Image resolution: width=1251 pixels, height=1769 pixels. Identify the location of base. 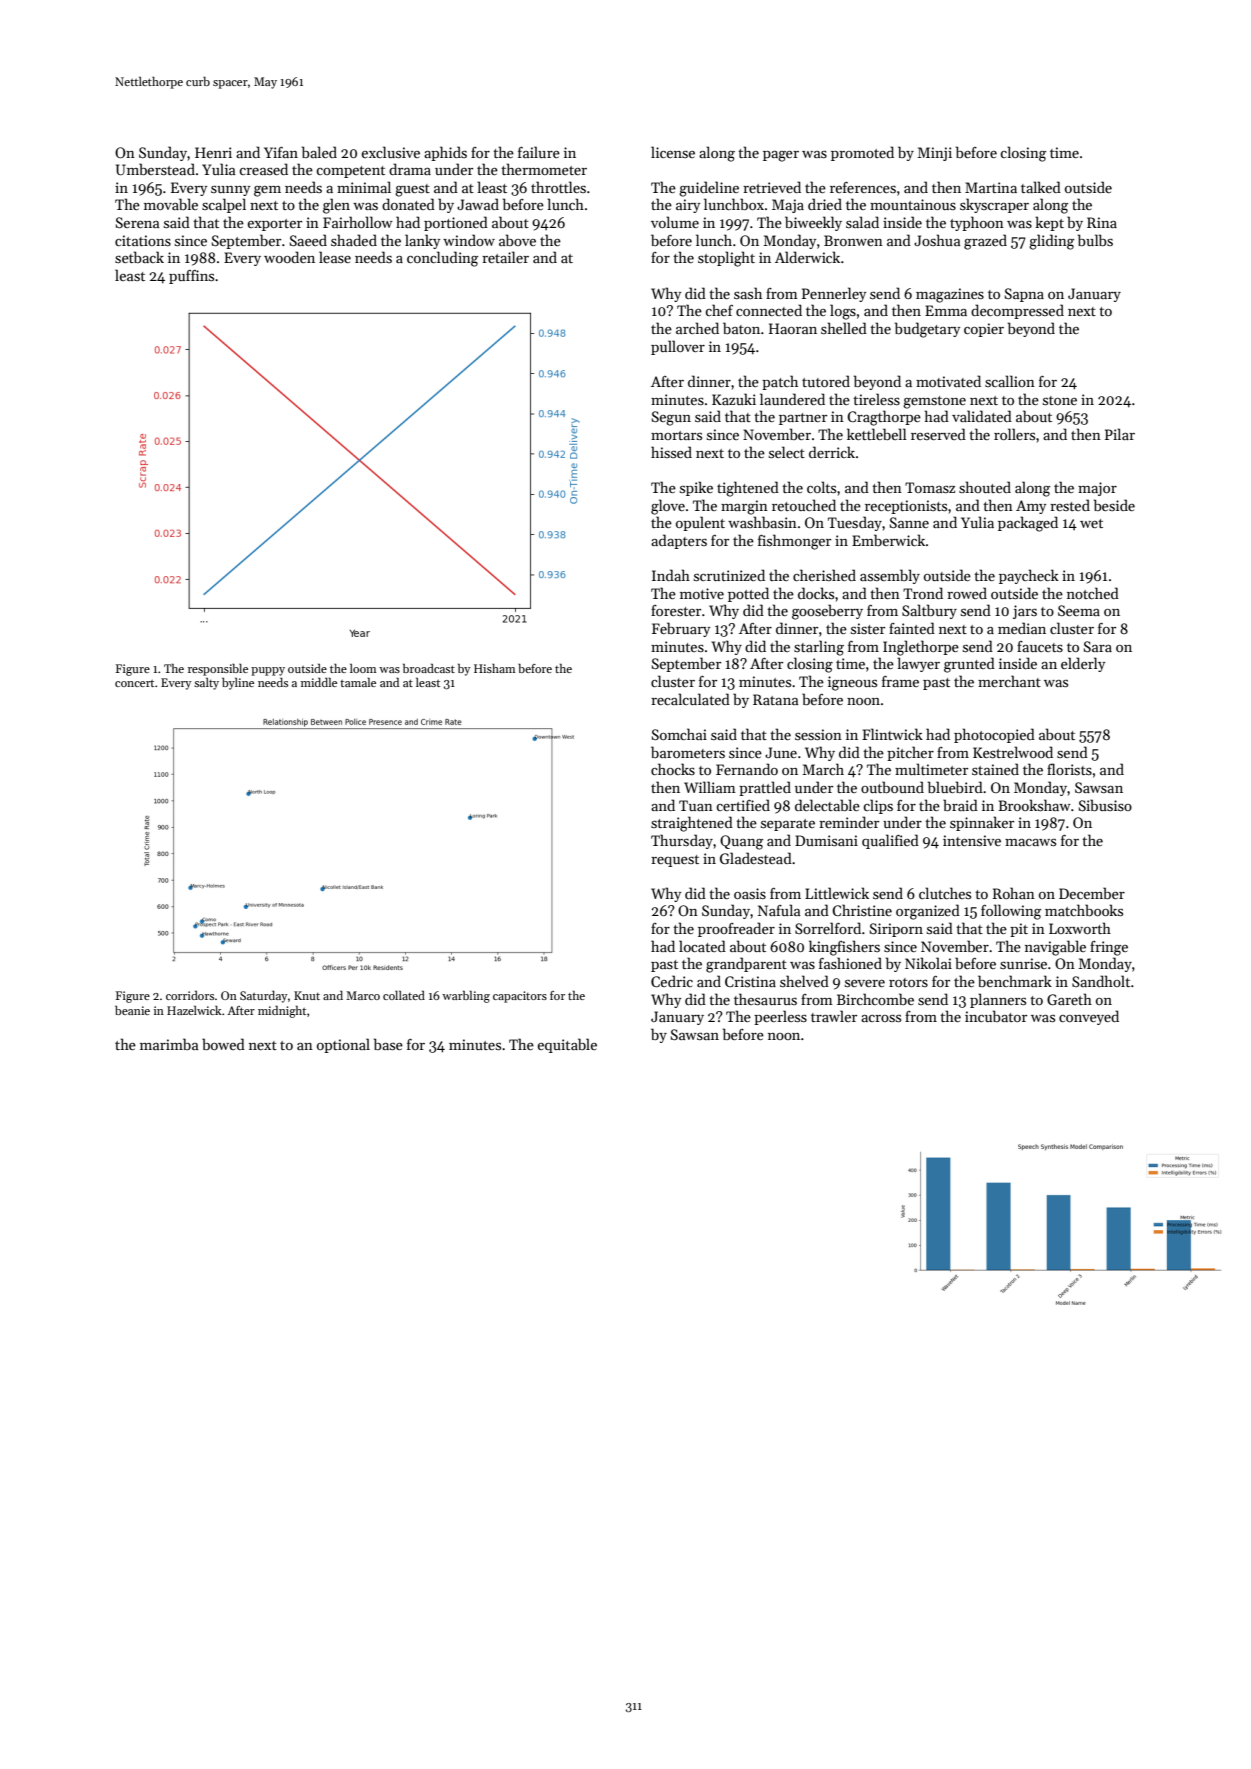
(388, 1044).
